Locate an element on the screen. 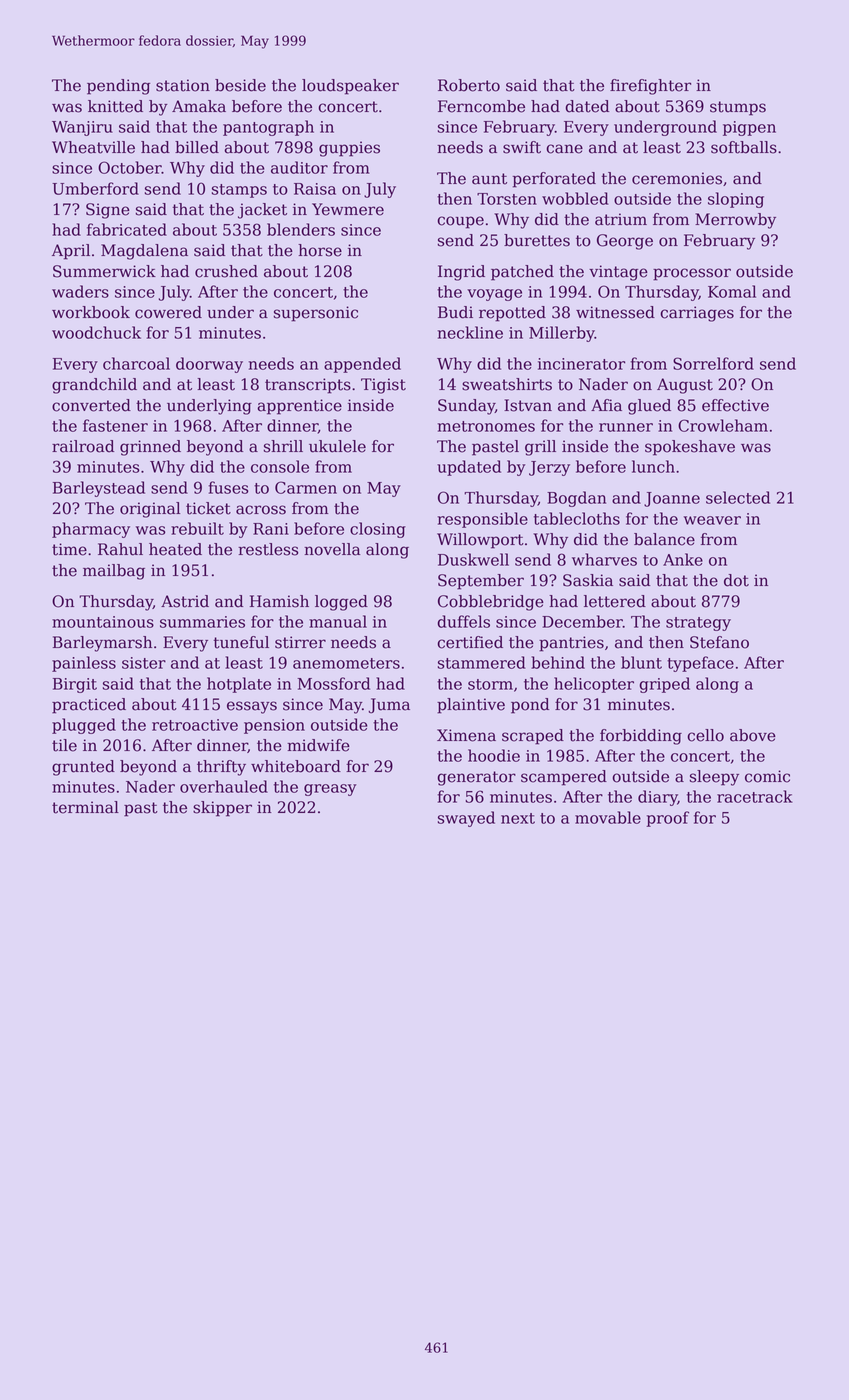 Image resolution: width=849 pixels, height=1400 pixels. pharmacy is located at coordinates (91, 530).
